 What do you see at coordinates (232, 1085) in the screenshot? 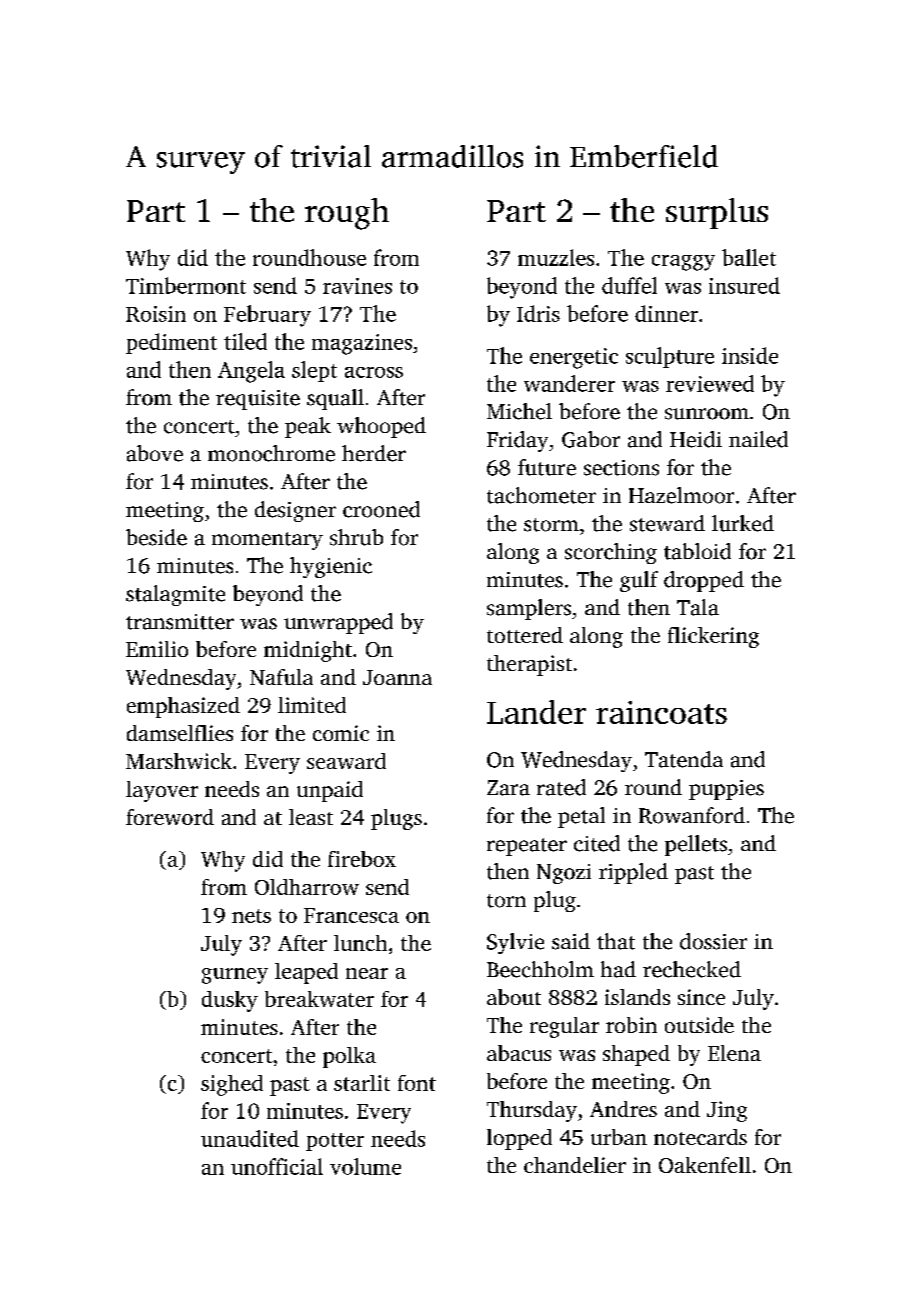
I see `sighed` at bounding box center [232, 1085].
